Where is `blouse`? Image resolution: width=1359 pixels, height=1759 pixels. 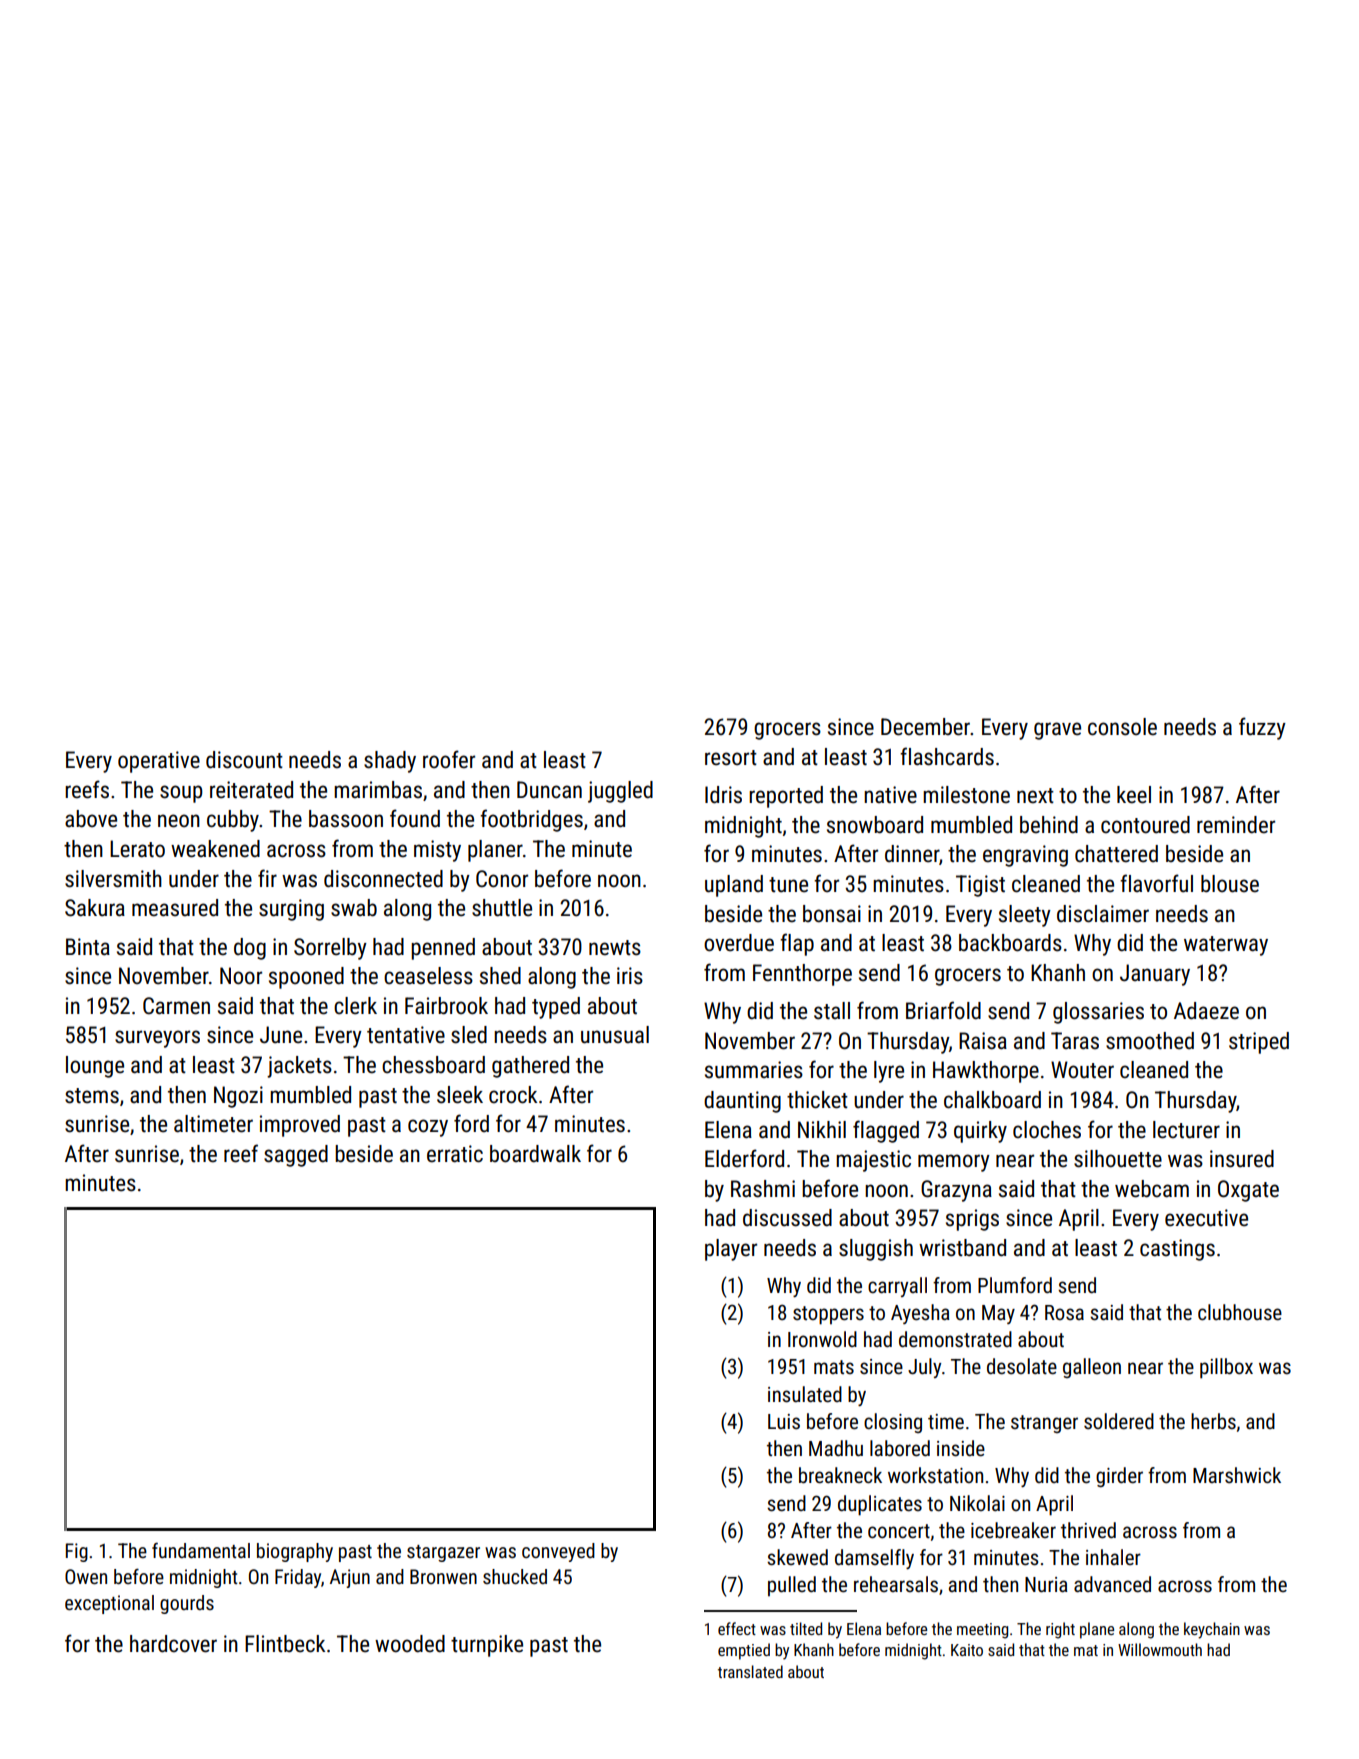
blouse is located at coordinates (1230, 884).
